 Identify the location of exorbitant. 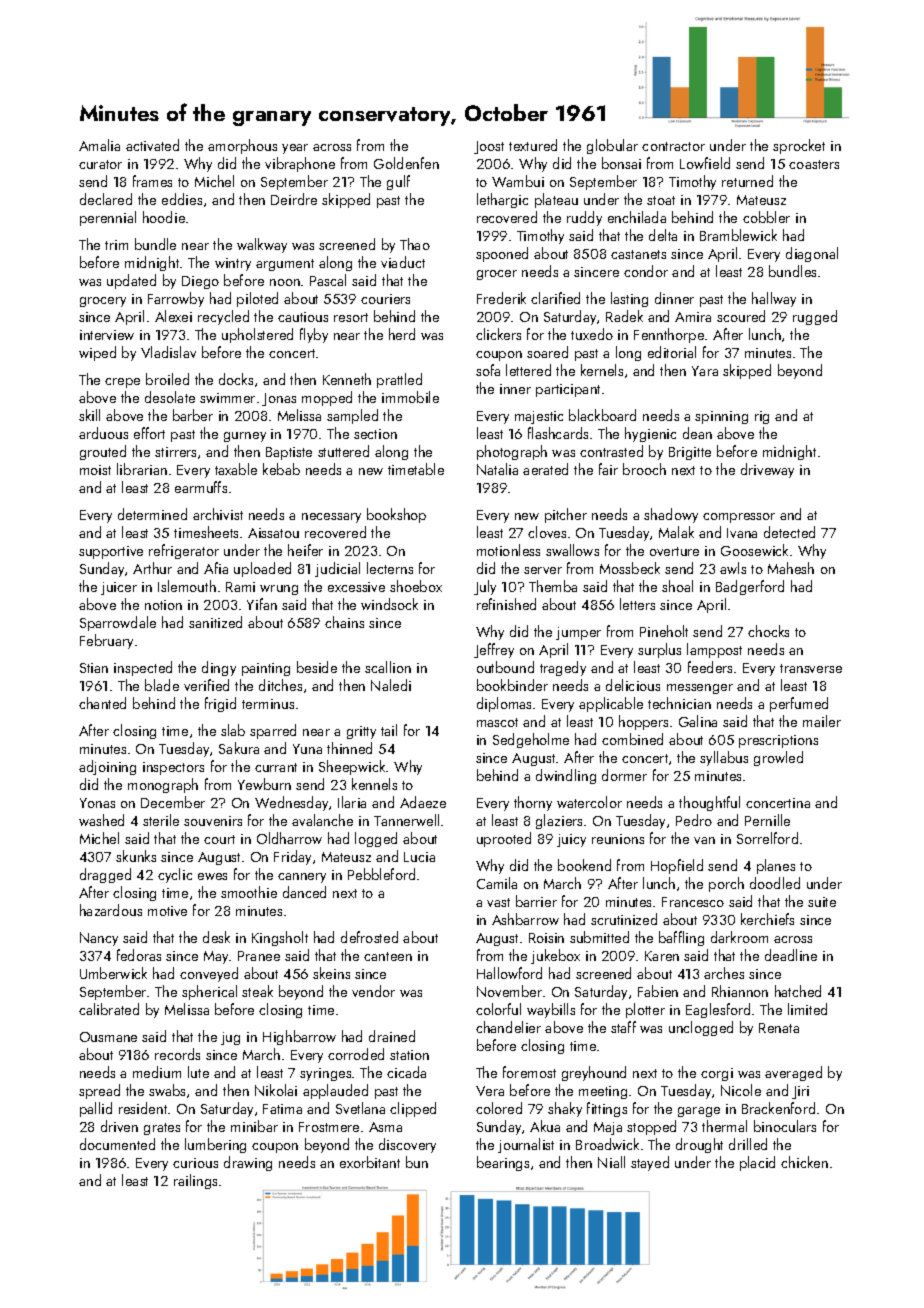
(370, 1162).
